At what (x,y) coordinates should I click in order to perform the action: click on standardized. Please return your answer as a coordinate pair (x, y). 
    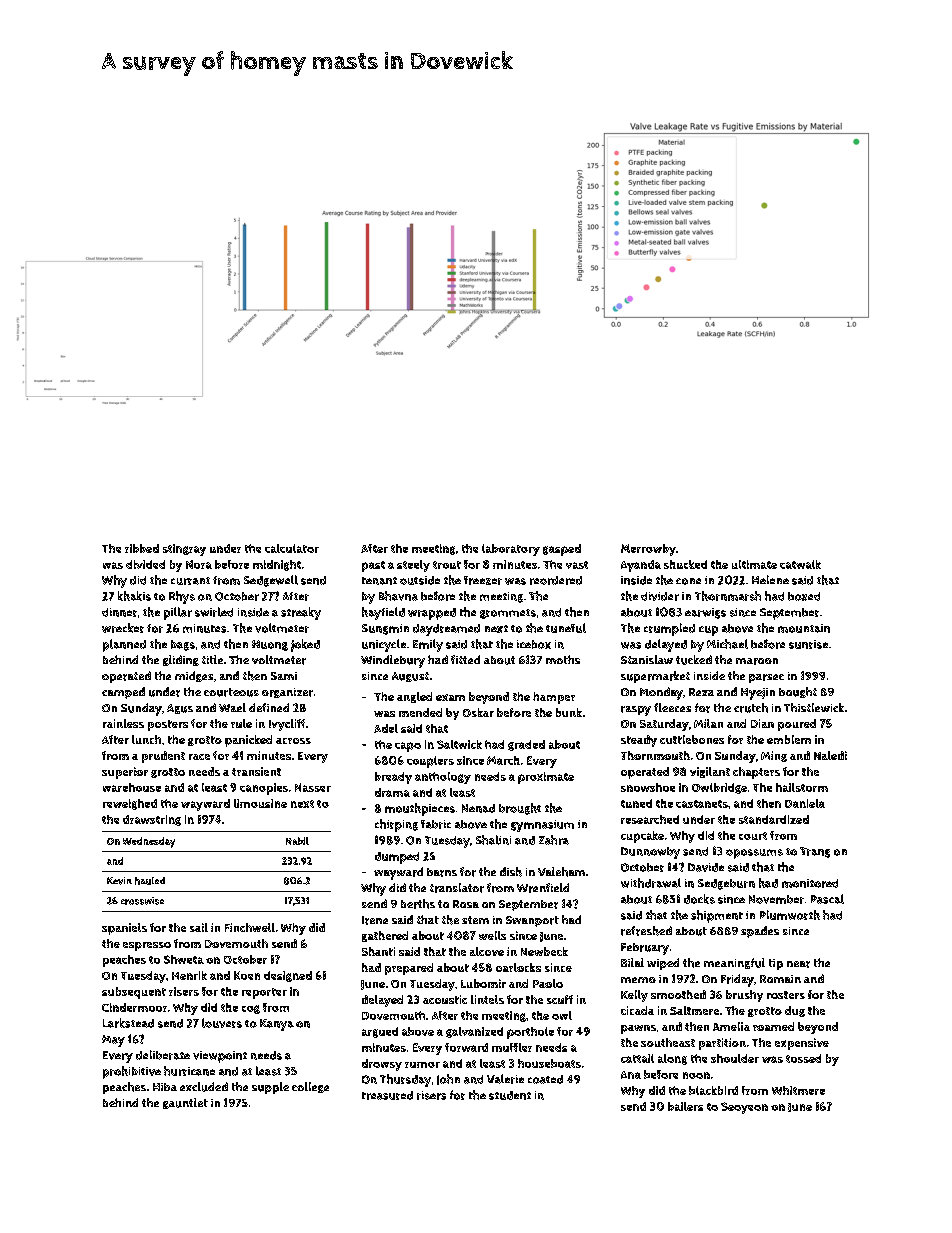
    Looking at the image, I should click on (774, 819).
